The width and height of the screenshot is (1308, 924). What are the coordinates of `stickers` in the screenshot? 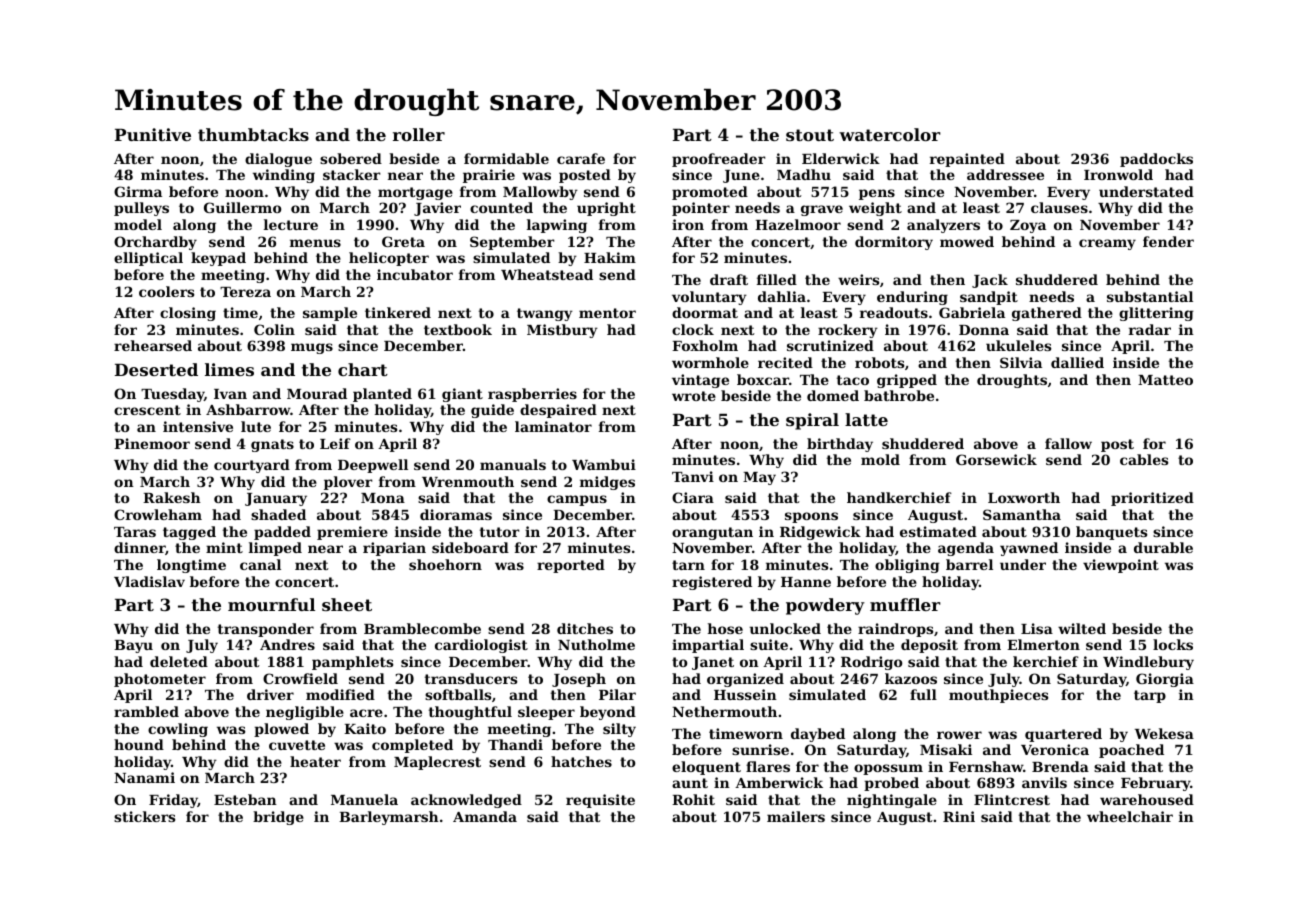 It's located at (144, 816).
